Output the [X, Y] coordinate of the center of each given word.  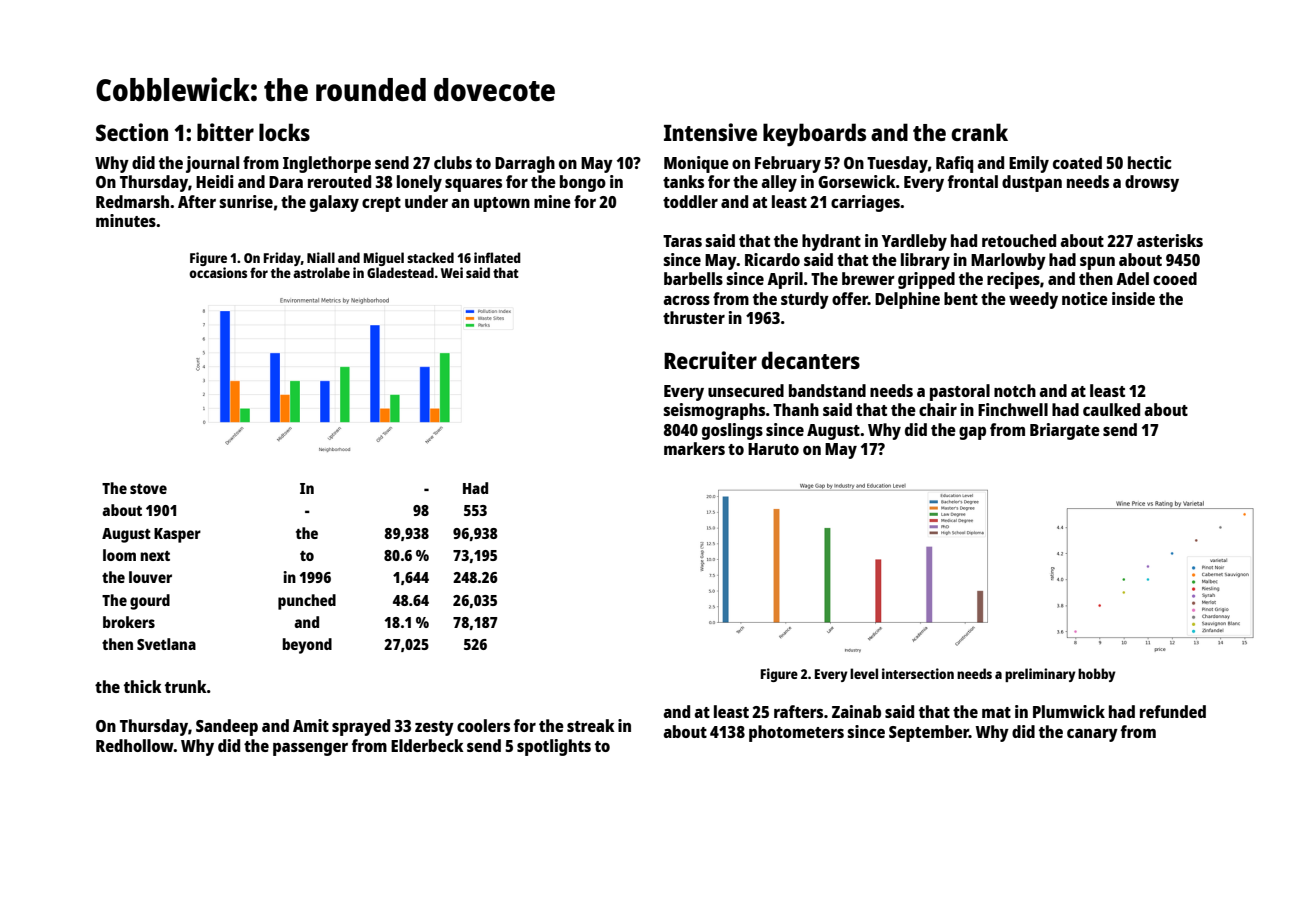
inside [1133, 298]
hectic [1149, 162]
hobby [1097, 675]
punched [307, 602]
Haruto [773, 449]
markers [694, 448]
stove [148, 489]
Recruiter [710, 360]
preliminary [1040, 675]
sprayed [361, 727]
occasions [218, 272]
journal [212, 164]
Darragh [525, 164]
